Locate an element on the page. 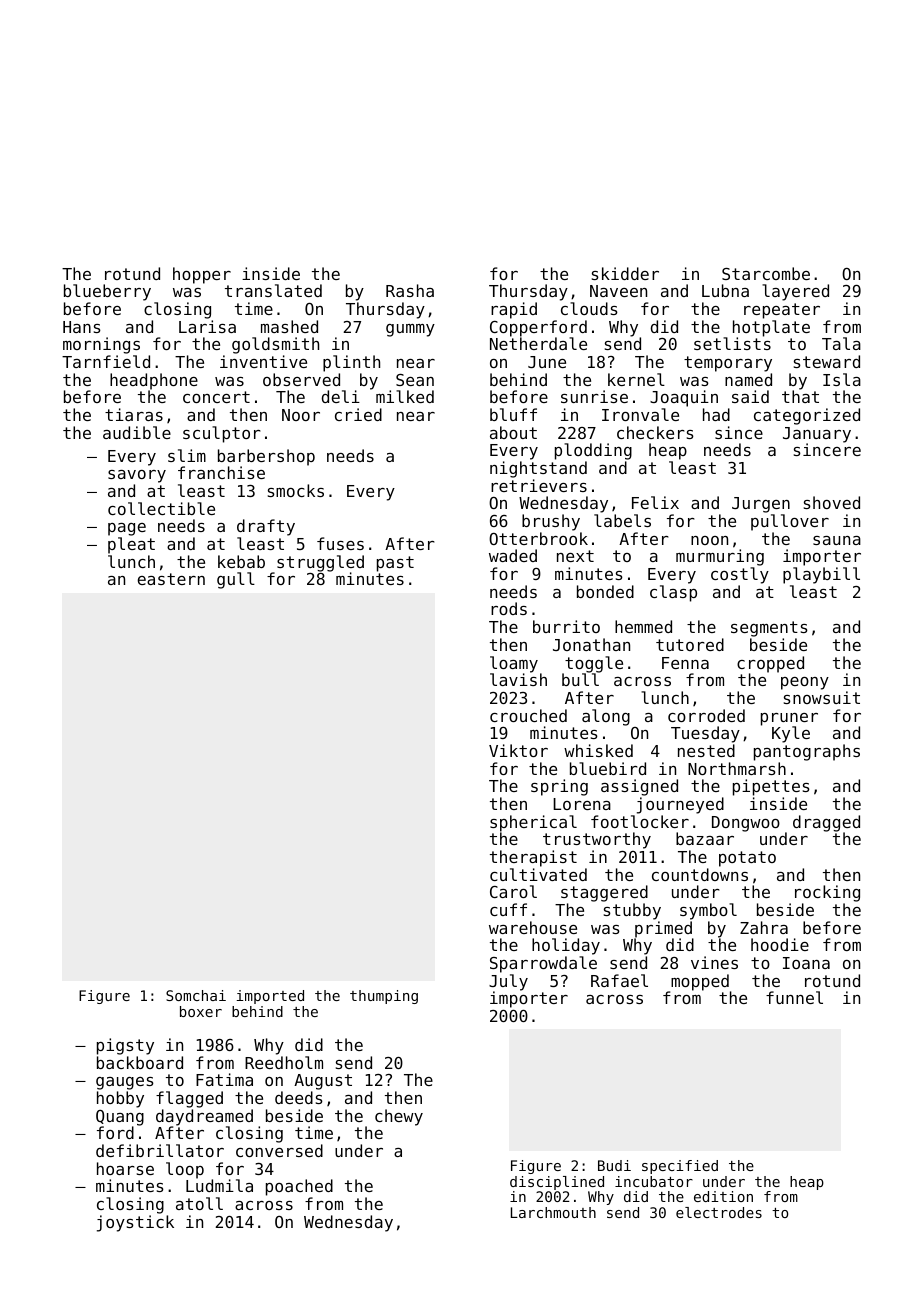 The width and height of the page is (924, 1311). Lubna is located at coordinates (725, 290).
